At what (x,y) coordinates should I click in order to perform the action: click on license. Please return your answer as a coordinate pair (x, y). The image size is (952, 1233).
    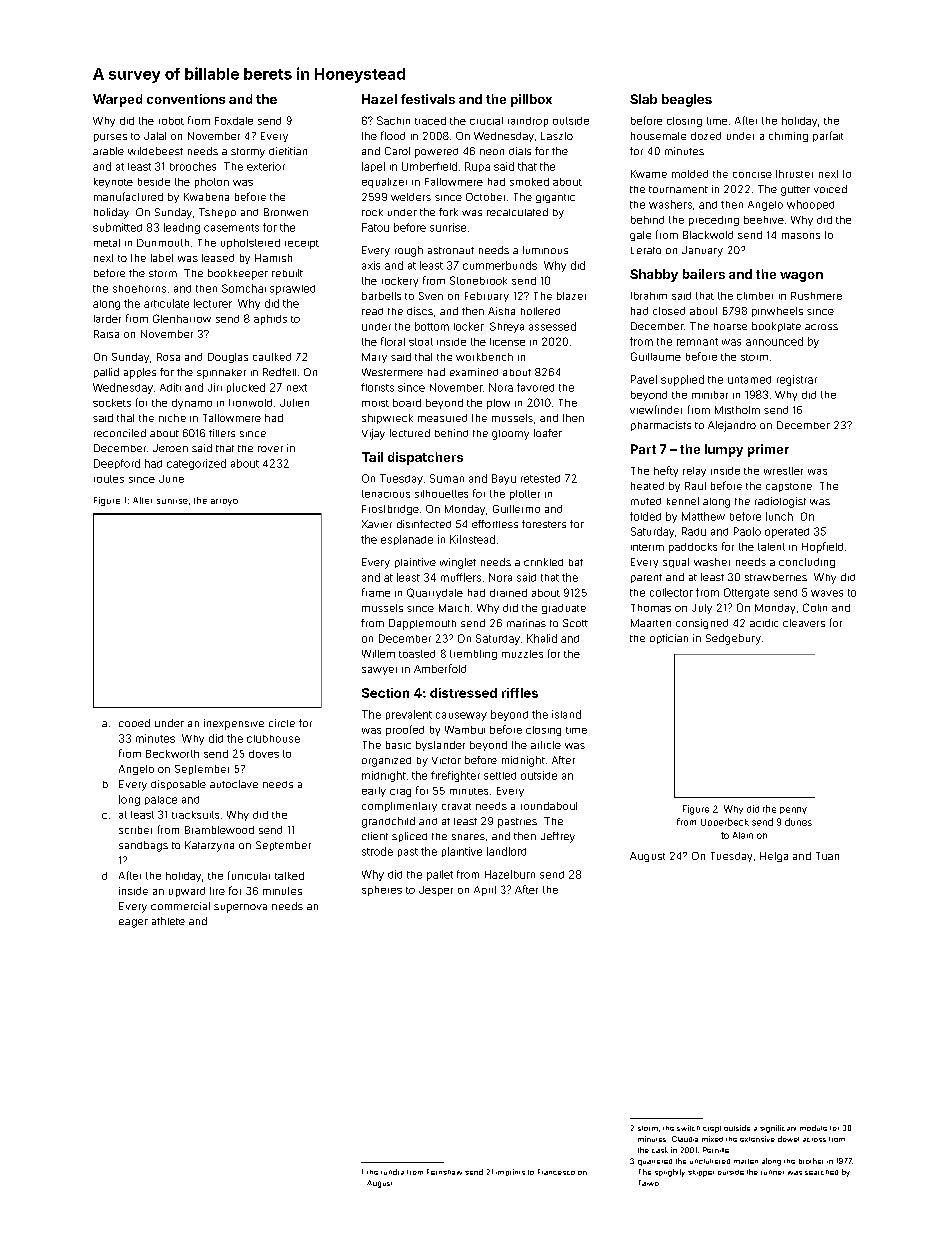
    Looking at the image, I should click on (507, 342).
